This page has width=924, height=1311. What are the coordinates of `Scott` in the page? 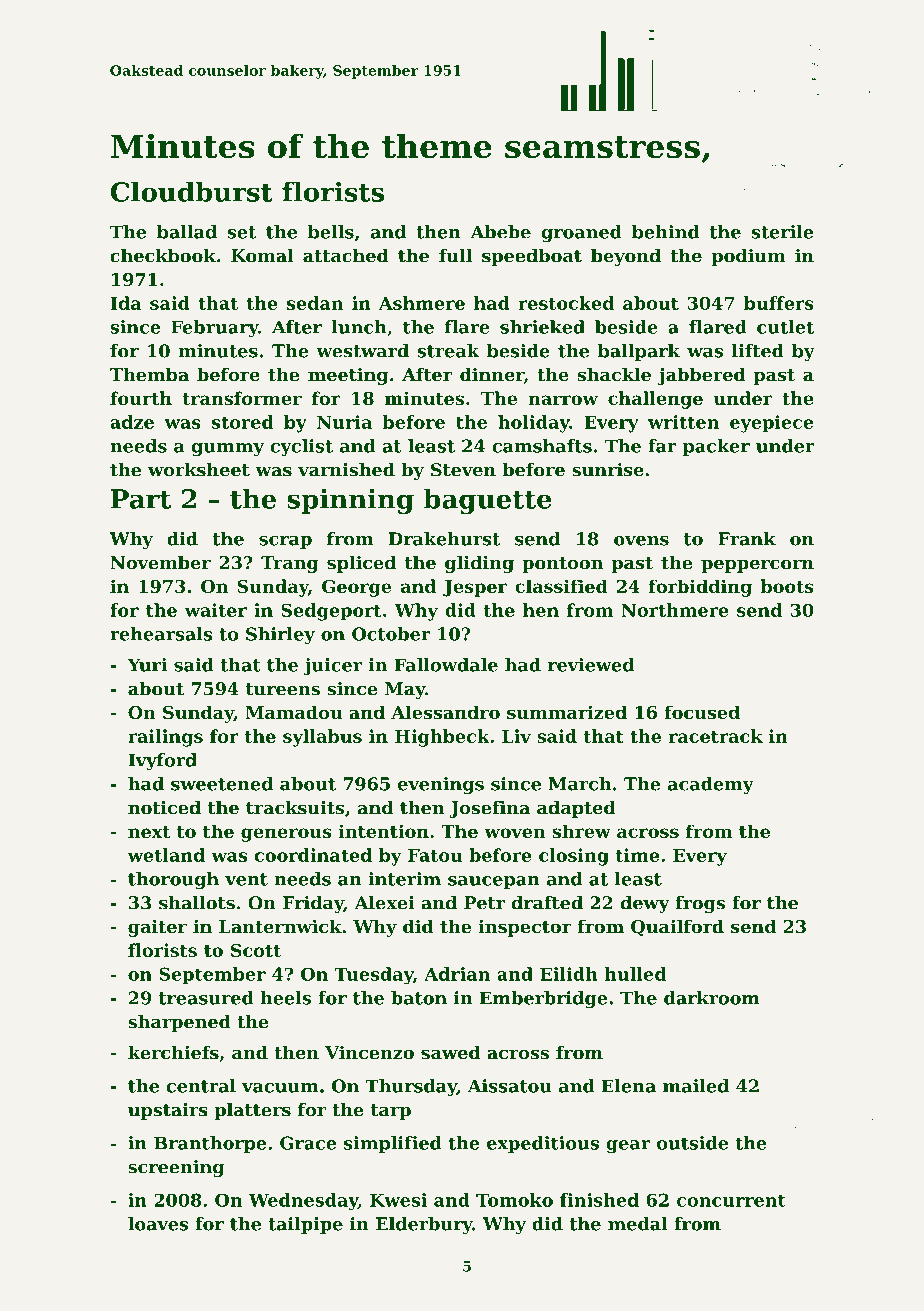 It's located at (256, 950).
